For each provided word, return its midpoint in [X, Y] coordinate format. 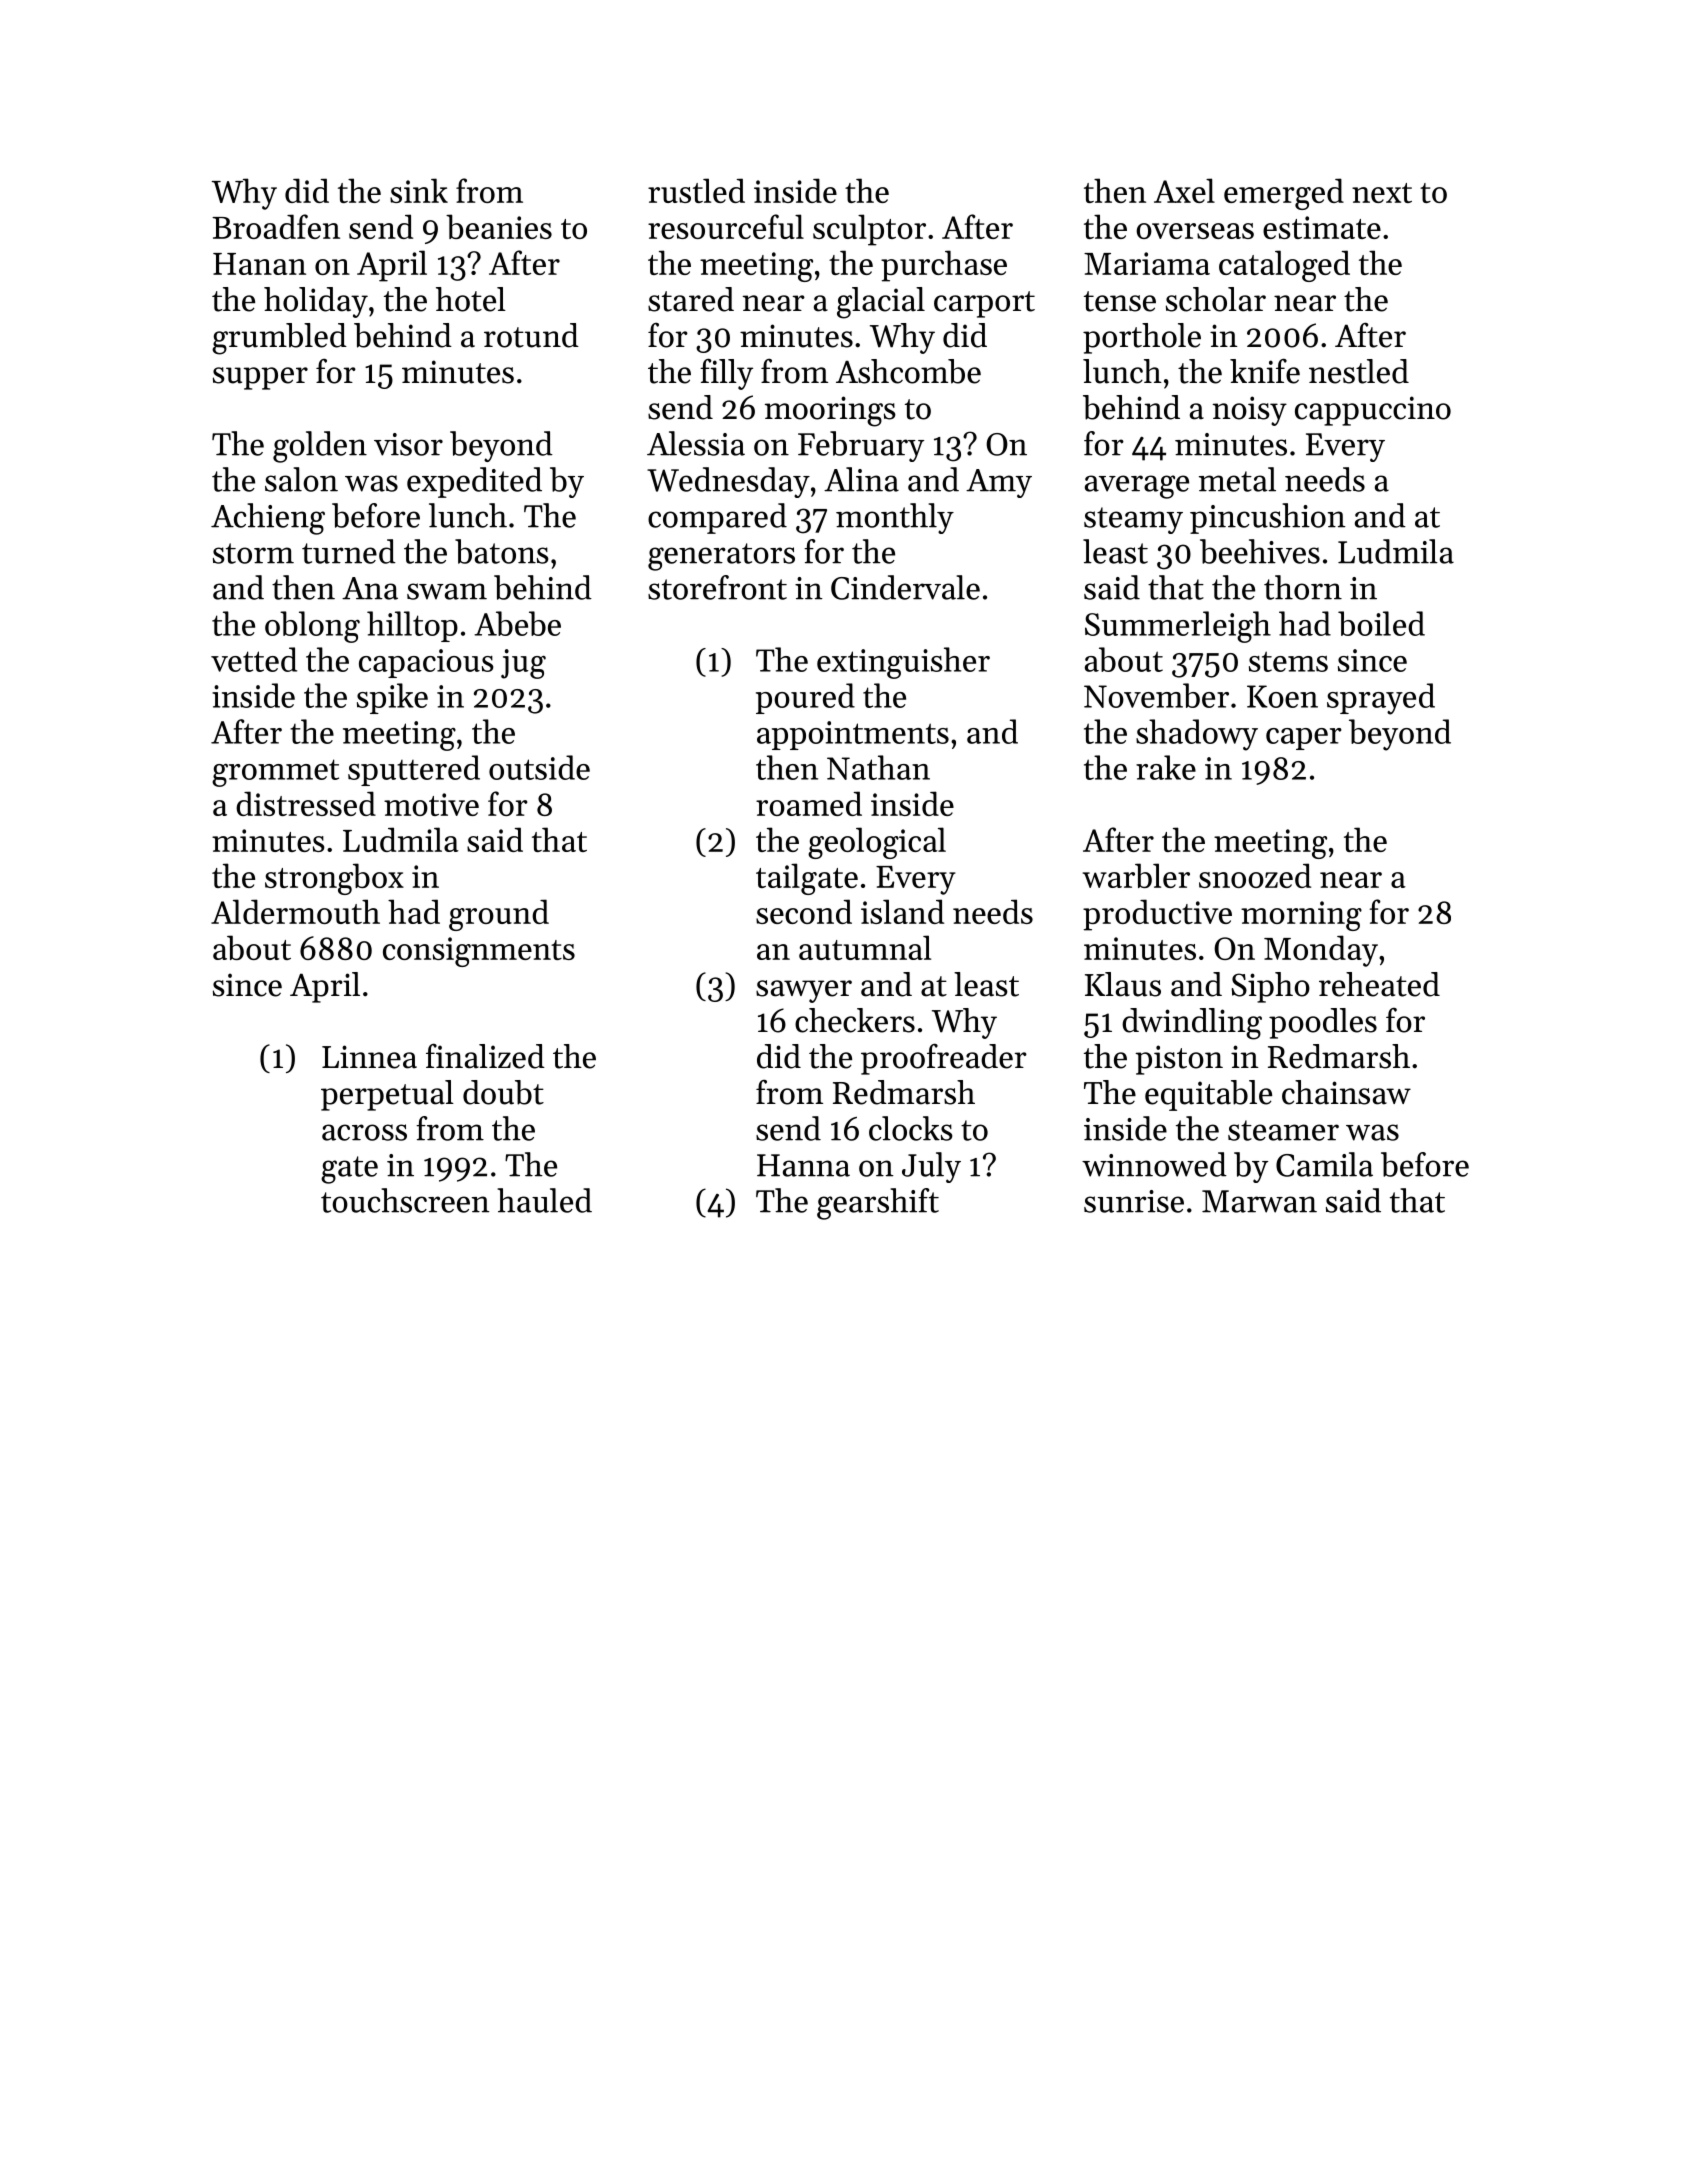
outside [539, 767]
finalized [485, 1056]
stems [1288, 661]
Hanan [259, 264]
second [804, 911]
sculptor [869, 230]
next [1382, 193]
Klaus [1123, 984]
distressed [306, 803]
